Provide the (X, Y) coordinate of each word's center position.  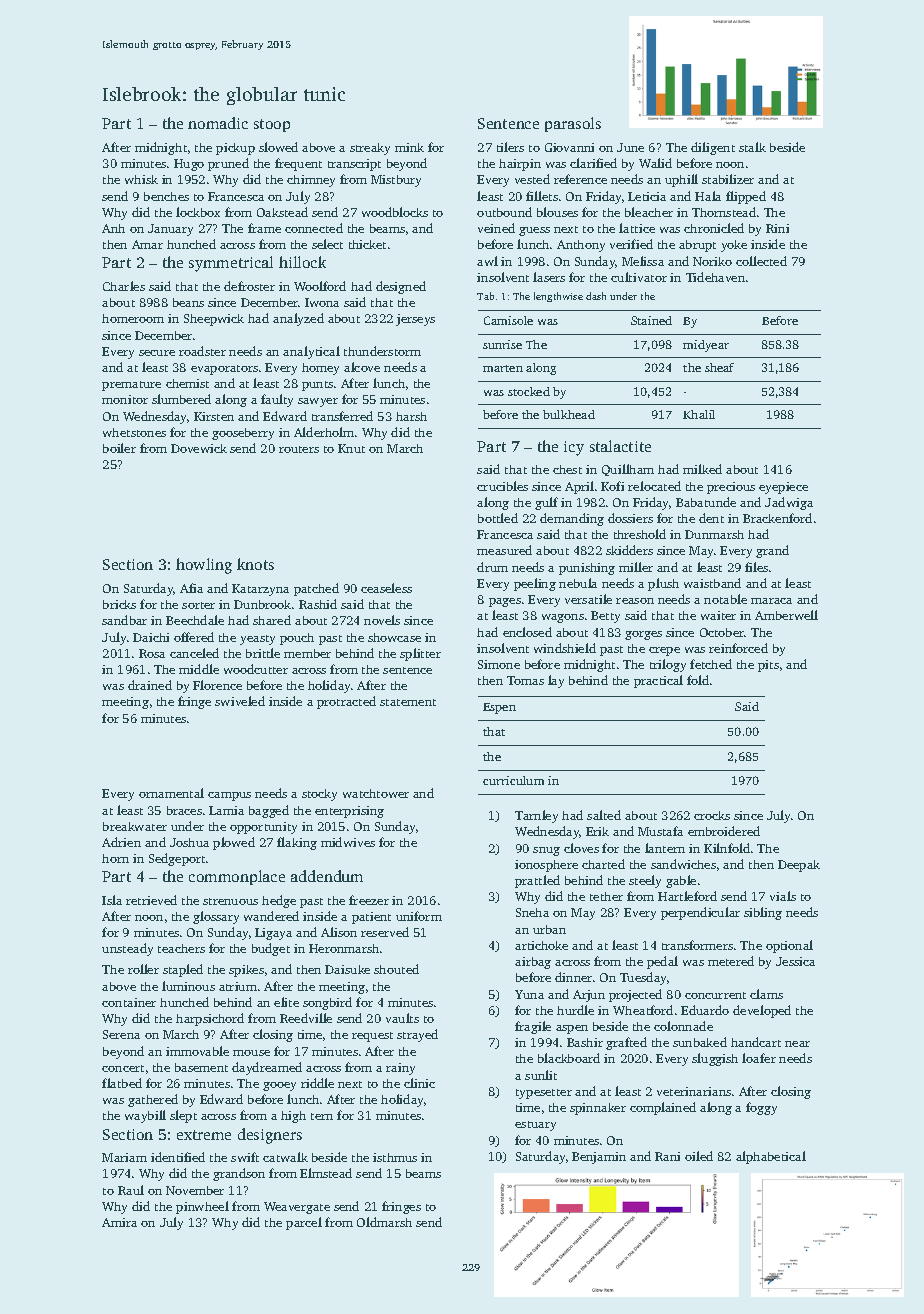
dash (596, 296)
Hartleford (687, 896)
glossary (216, 917)
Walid (655, 163)
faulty (277, 400)
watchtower (376, 793)
